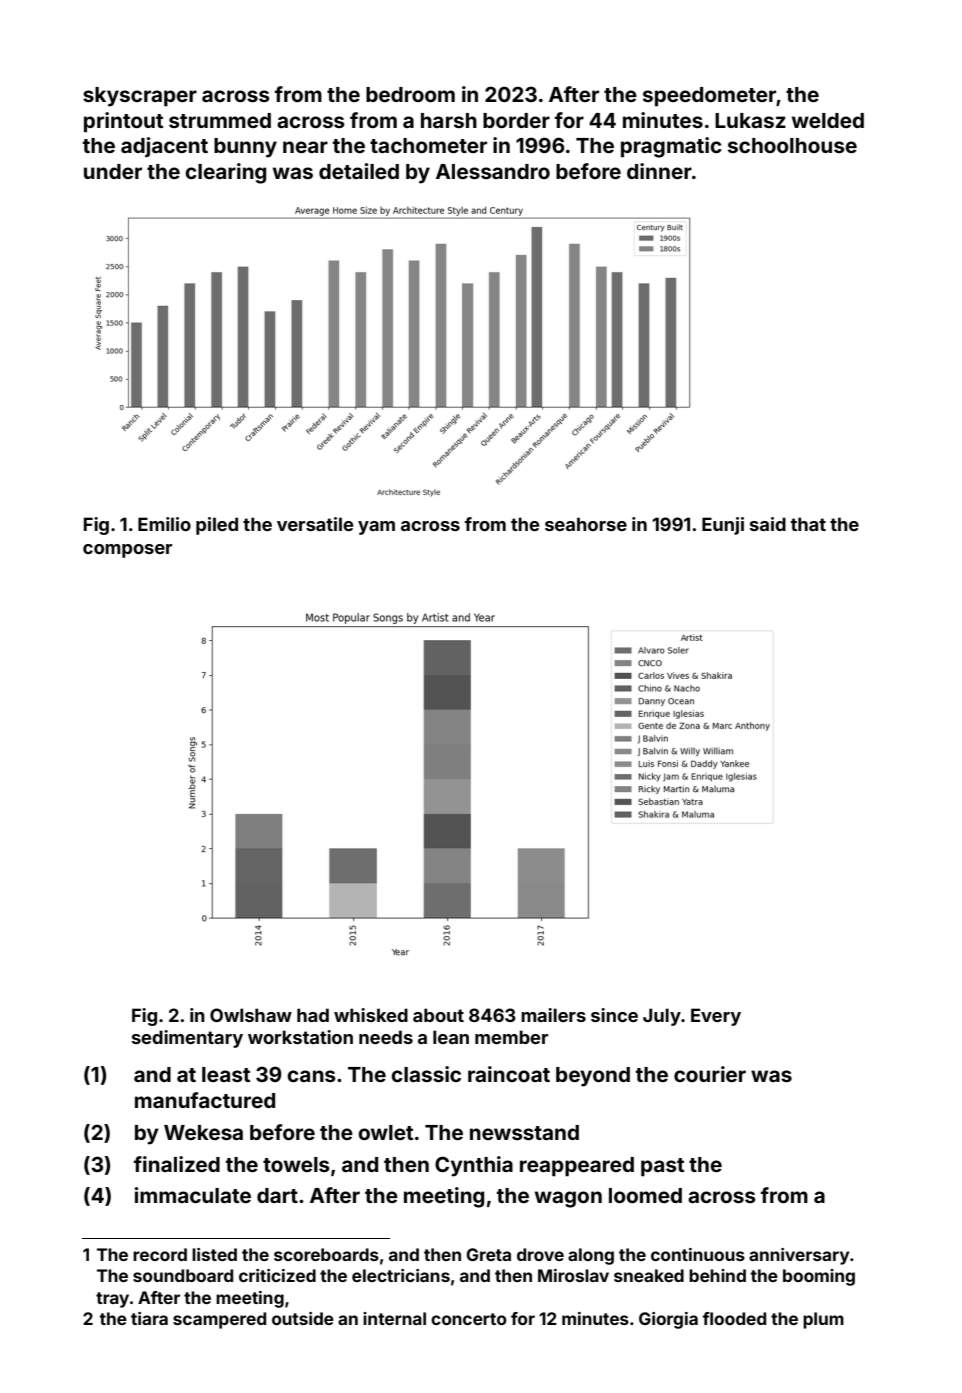  I want to click on speedometer, so click(709, 97).
